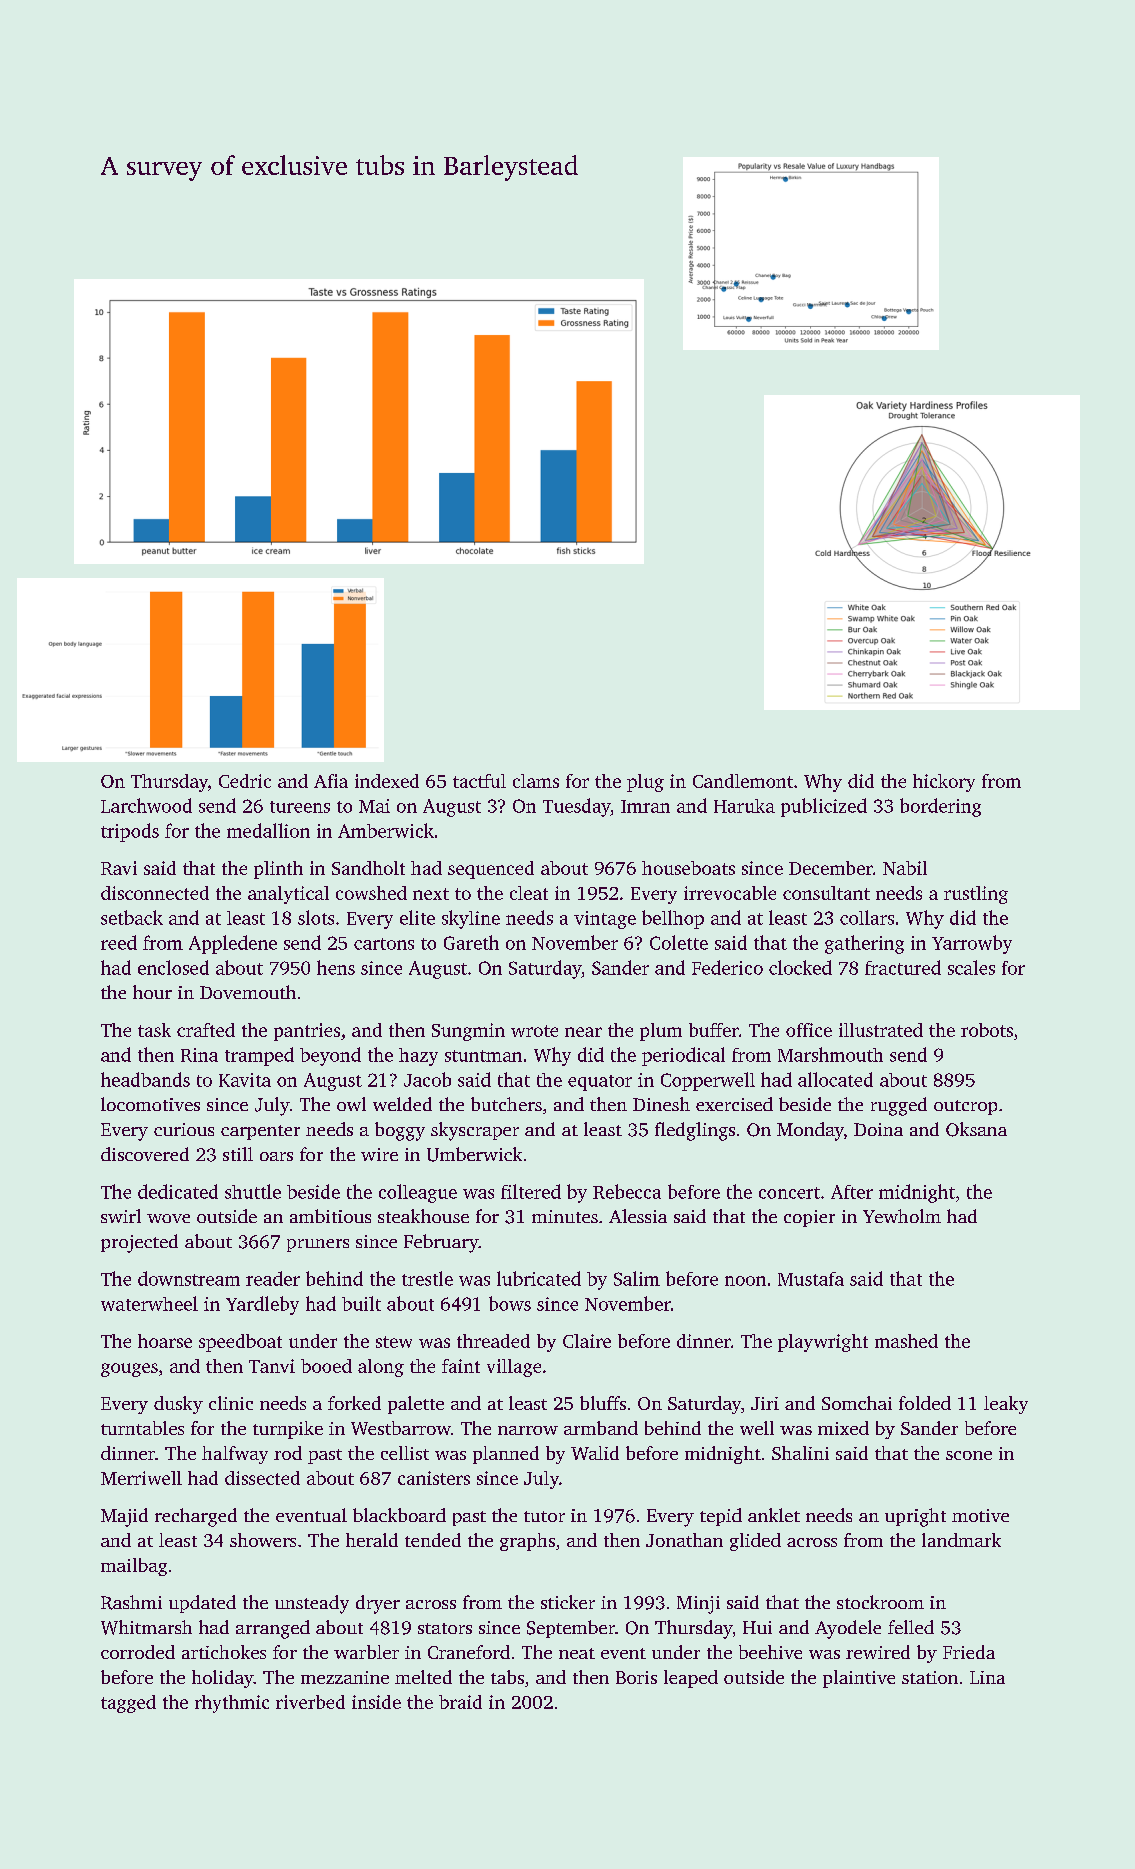 The height and width of the page is (1869, 1135). I want to click on Federico, so click(727, 967).
